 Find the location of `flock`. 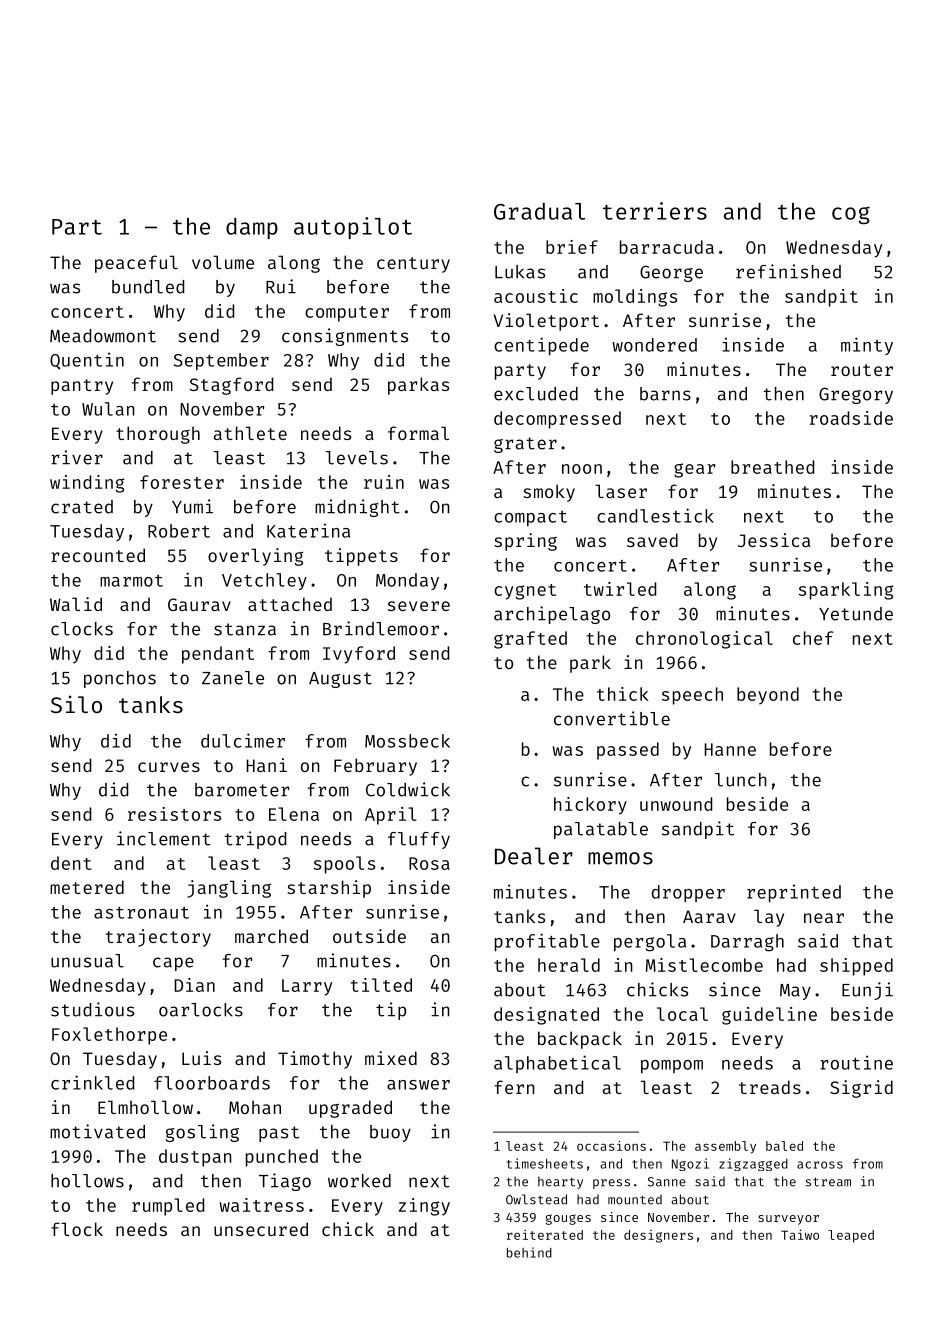

flock is located at coordinates (77, 1229).
